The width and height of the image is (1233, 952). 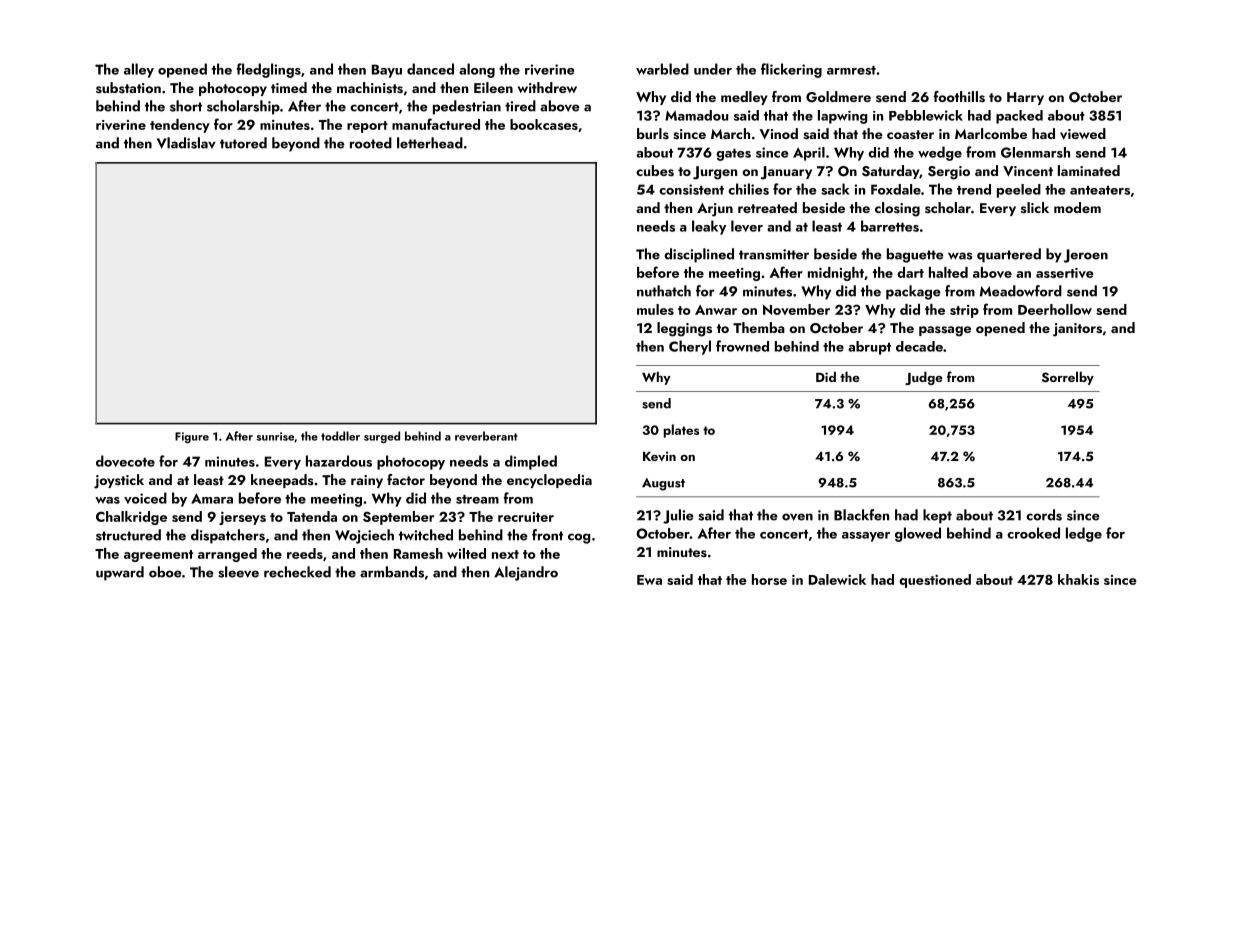 I want to click on Harry, so click(x=1025, y=98).
